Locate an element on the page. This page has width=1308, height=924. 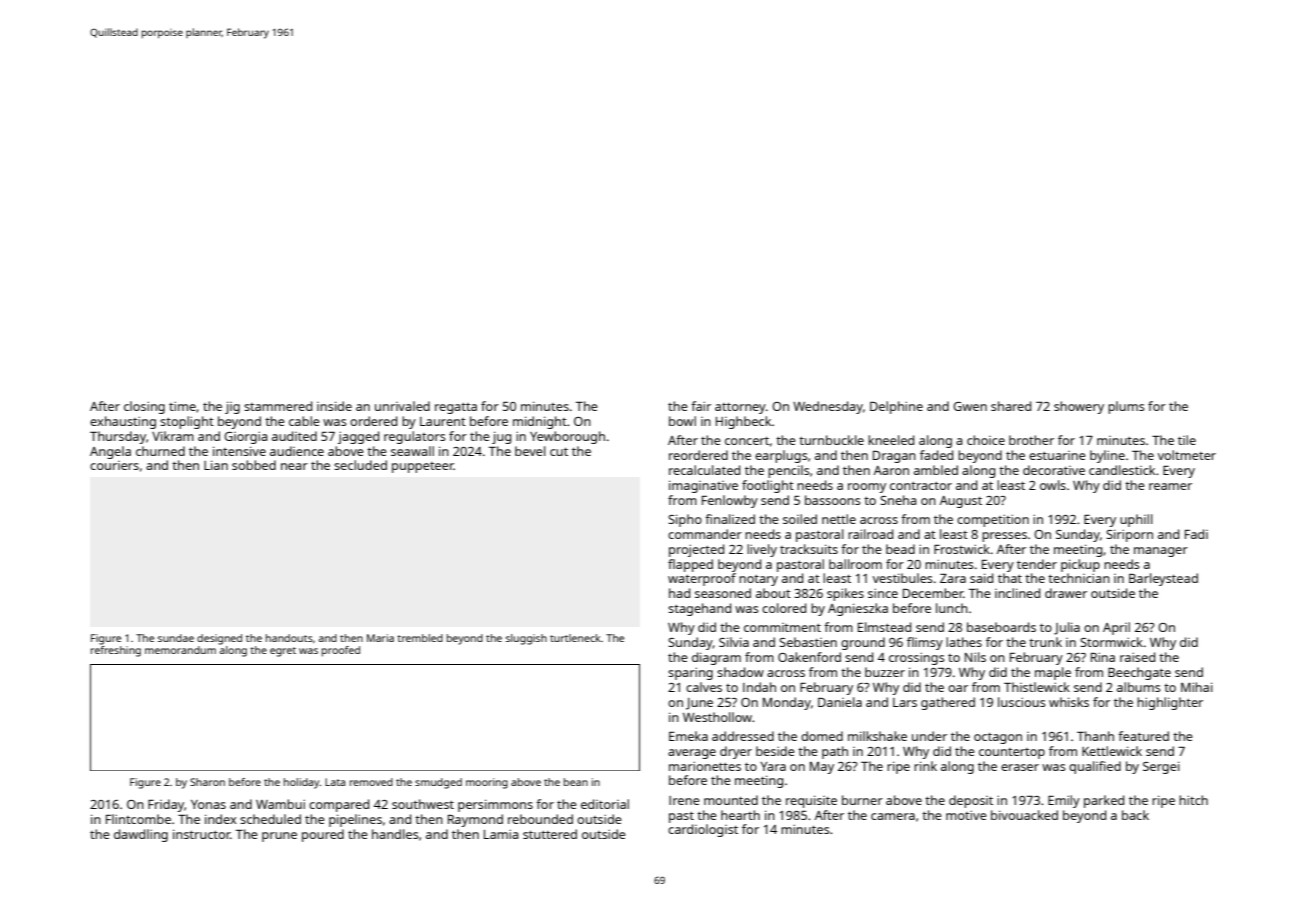
plums is located at coordinates (1126, 407).
